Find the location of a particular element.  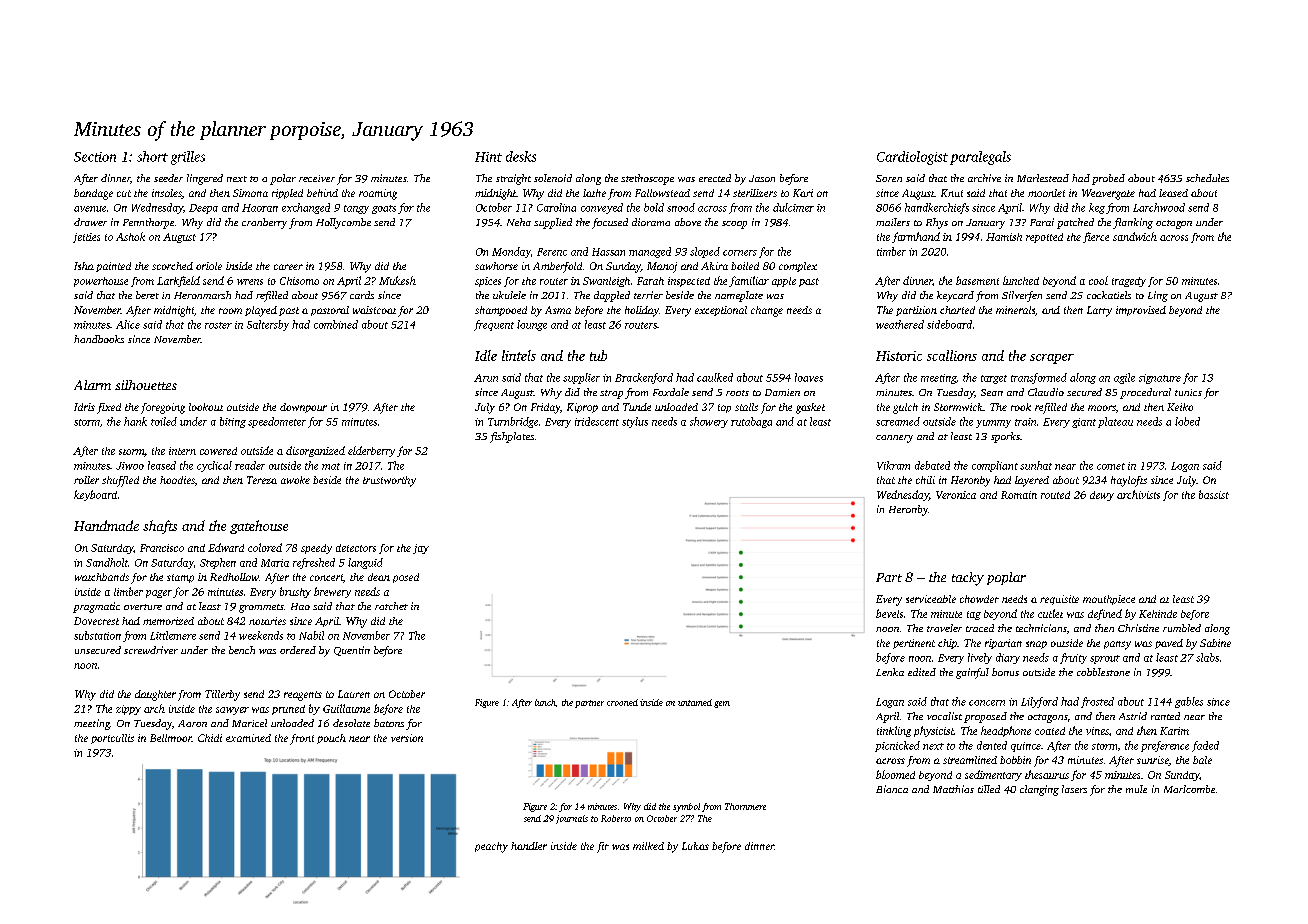

bassist is located at coordinates (1214, 494).
